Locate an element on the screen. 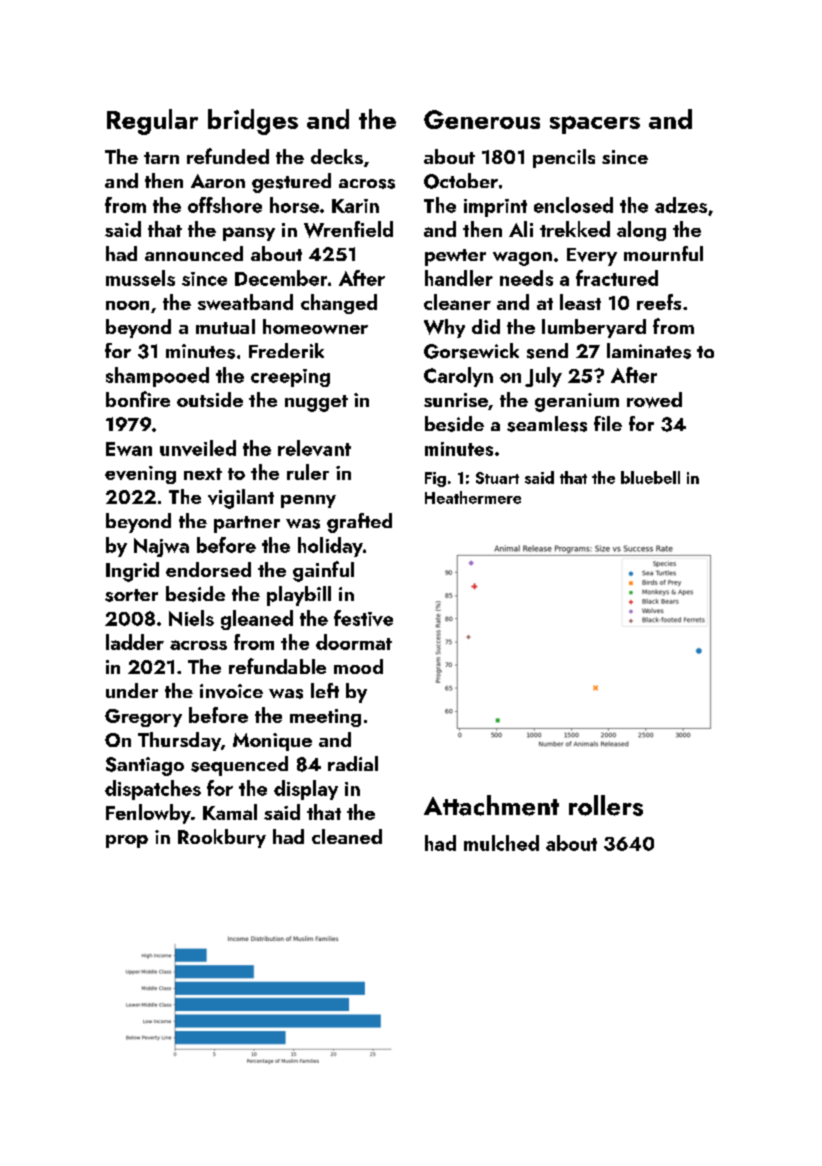 This screenshot has width=822, height=1166. bluebell is located at coordinates (650, 477).
